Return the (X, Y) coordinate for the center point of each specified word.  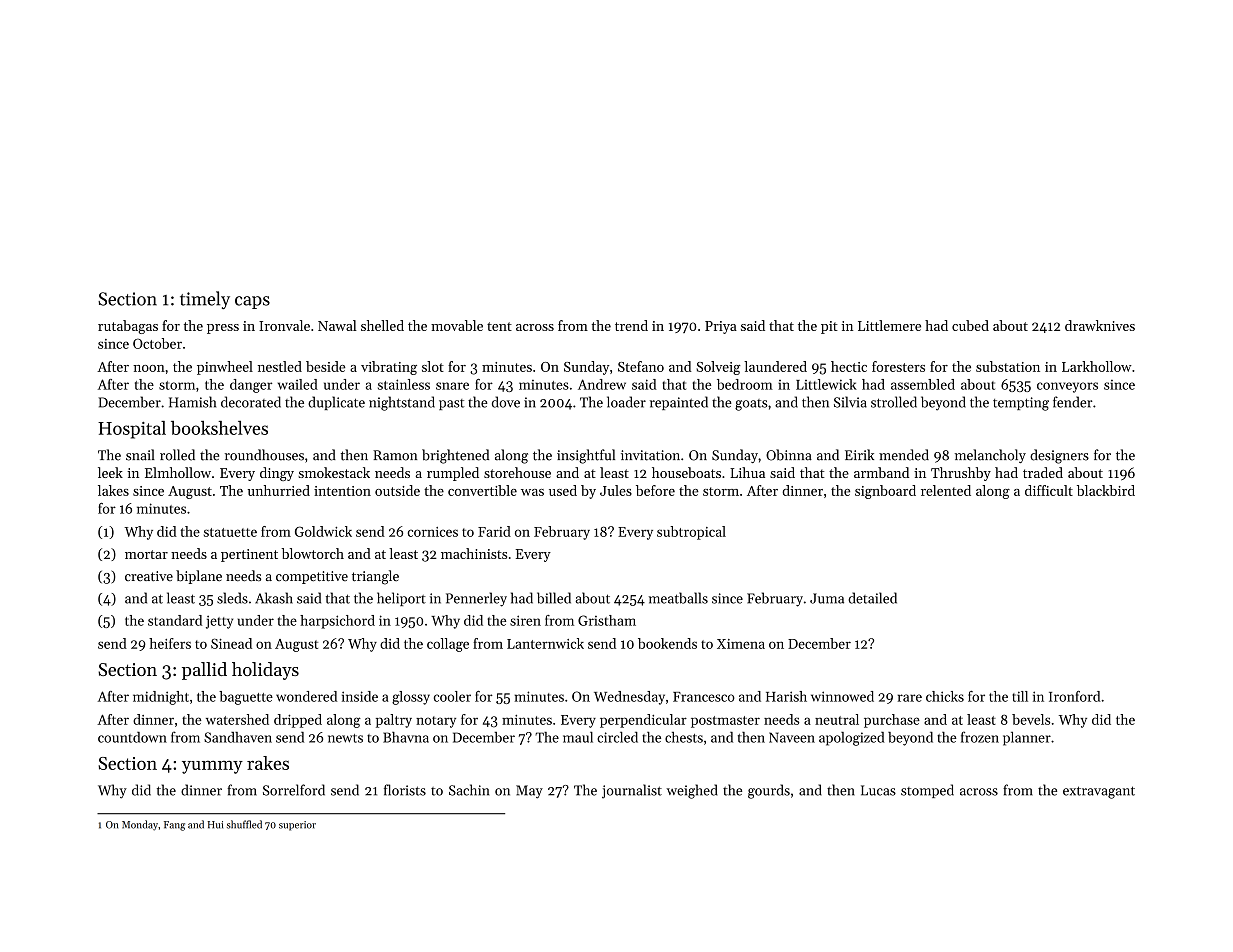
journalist (632, 791)
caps (252, 302)
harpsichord (337, 622)
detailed (872, 598)
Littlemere (889, 325)
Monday (140, 825)
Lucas (878, 790)
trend (631, 325)
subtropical (691, 533)
